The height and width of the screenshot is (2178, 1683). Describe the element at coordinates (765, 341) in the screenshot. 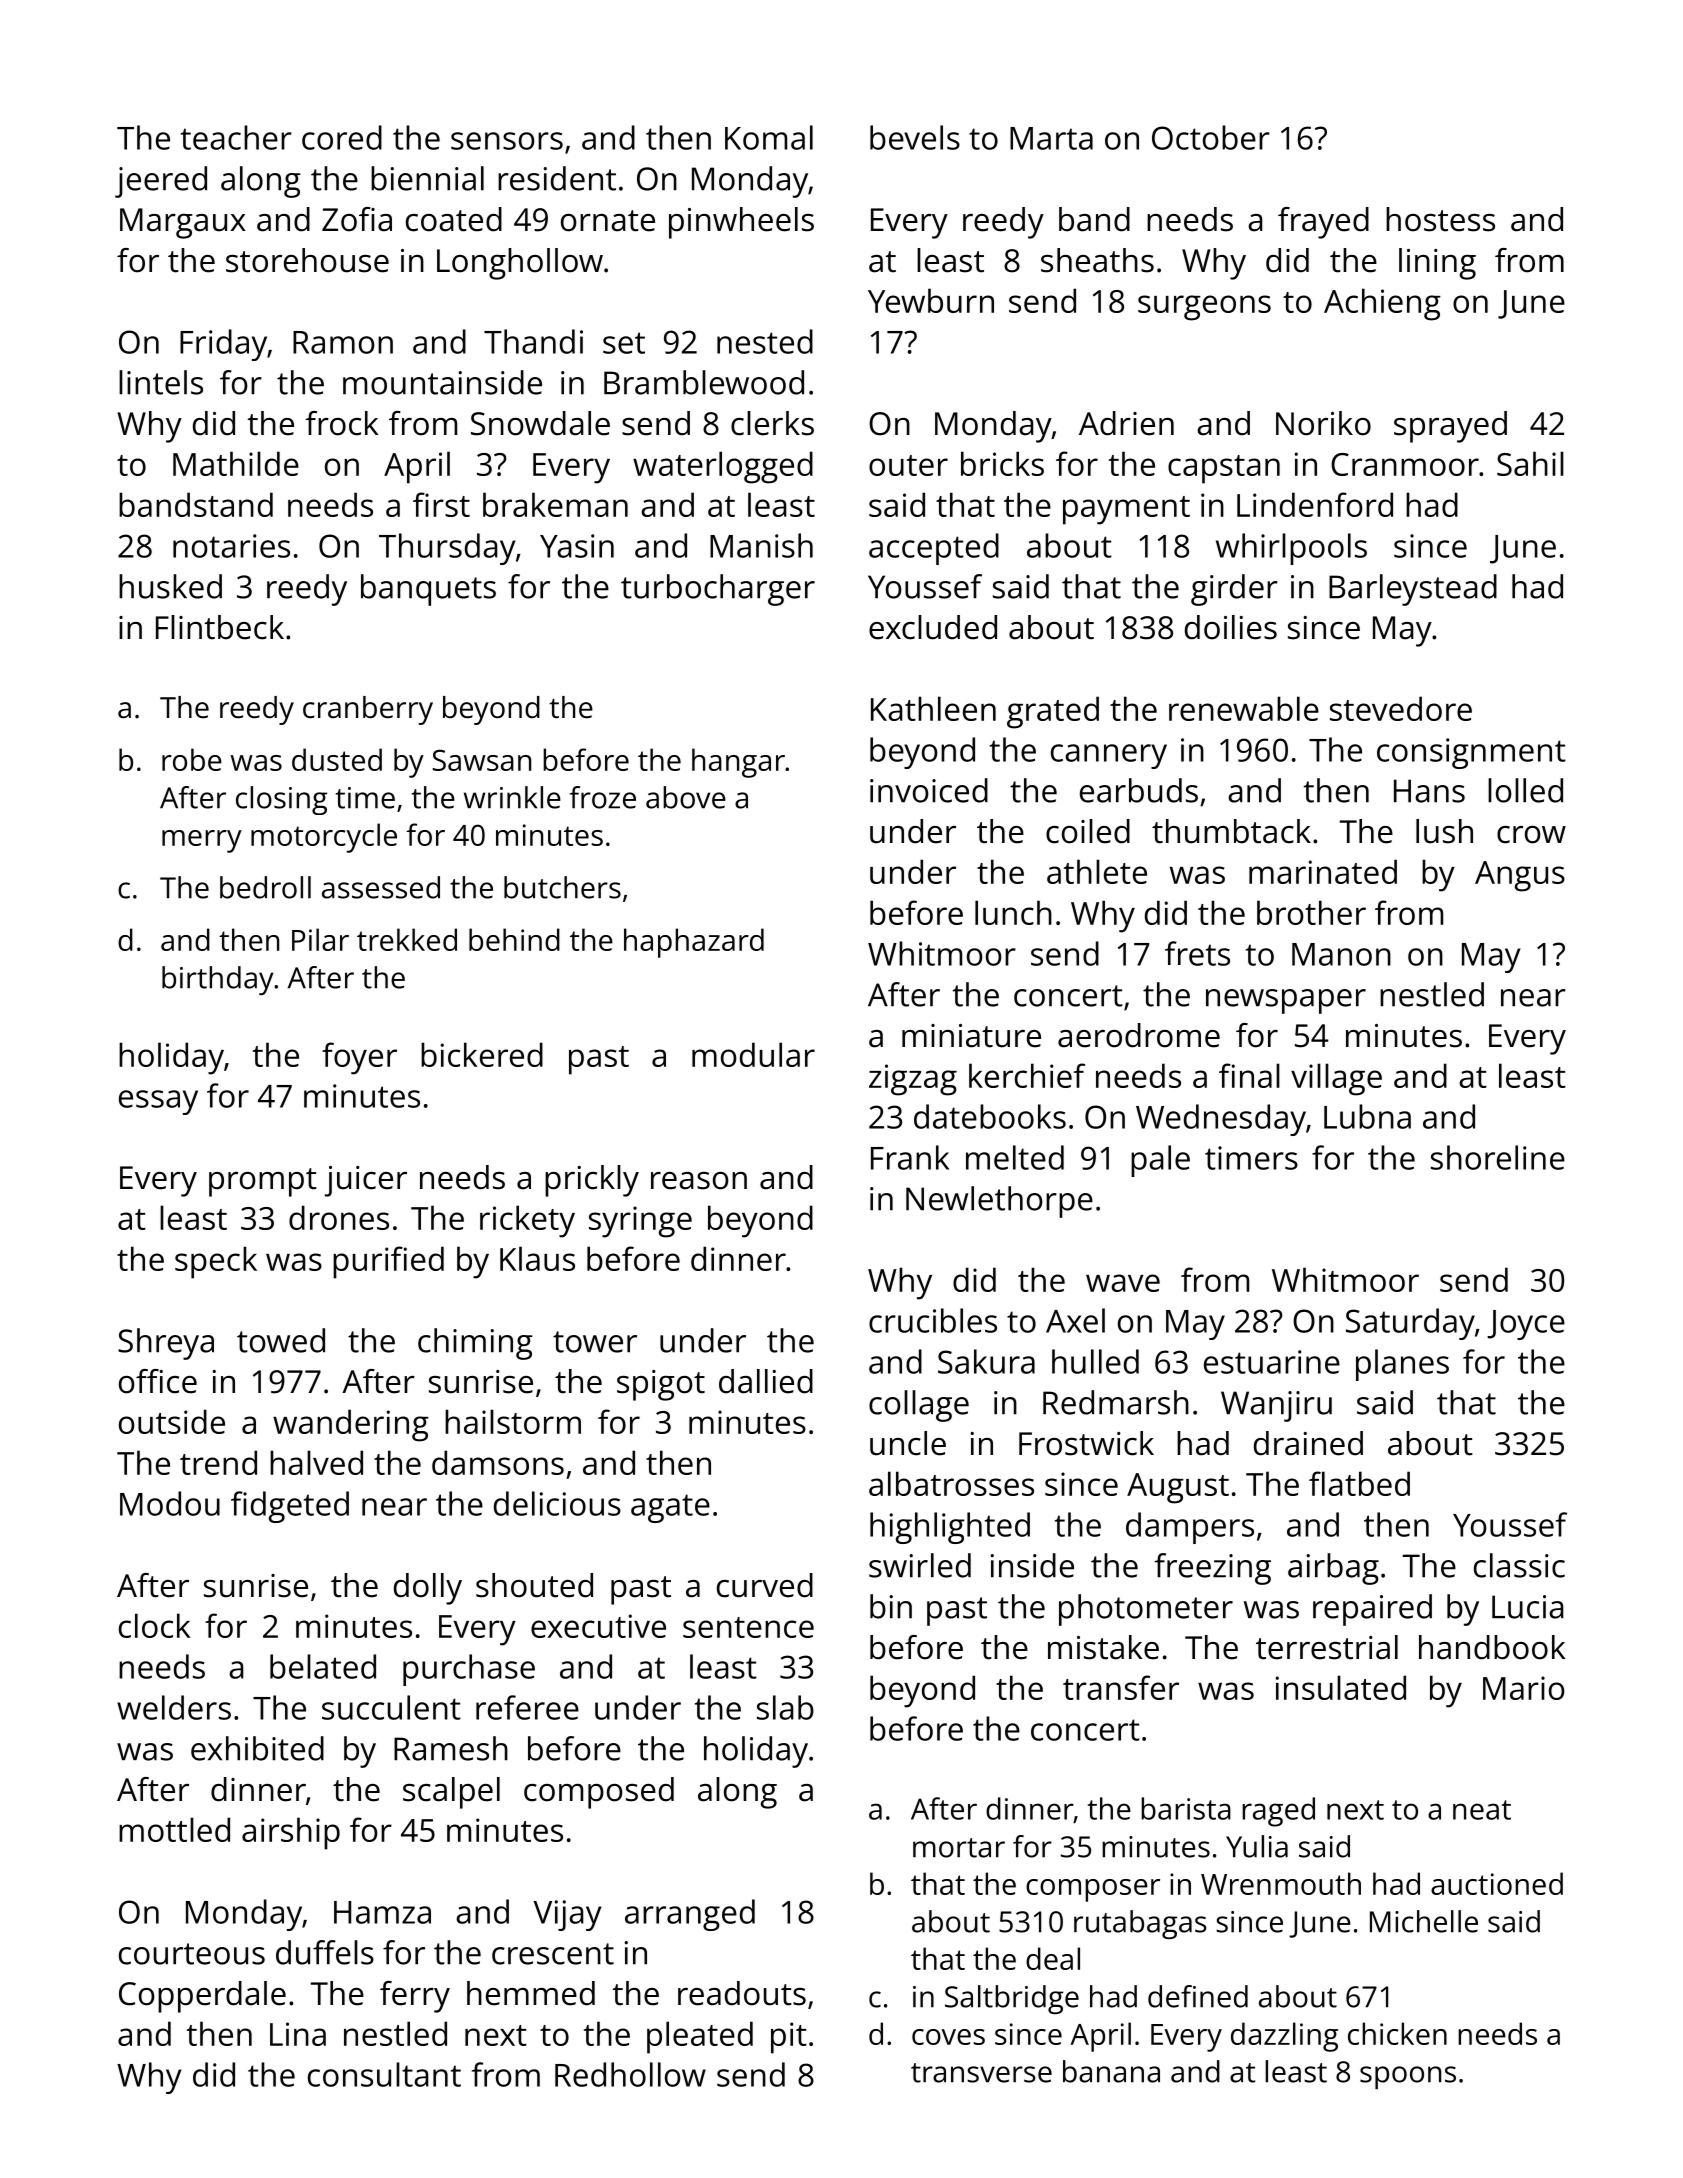

I see `nested` at that location.
